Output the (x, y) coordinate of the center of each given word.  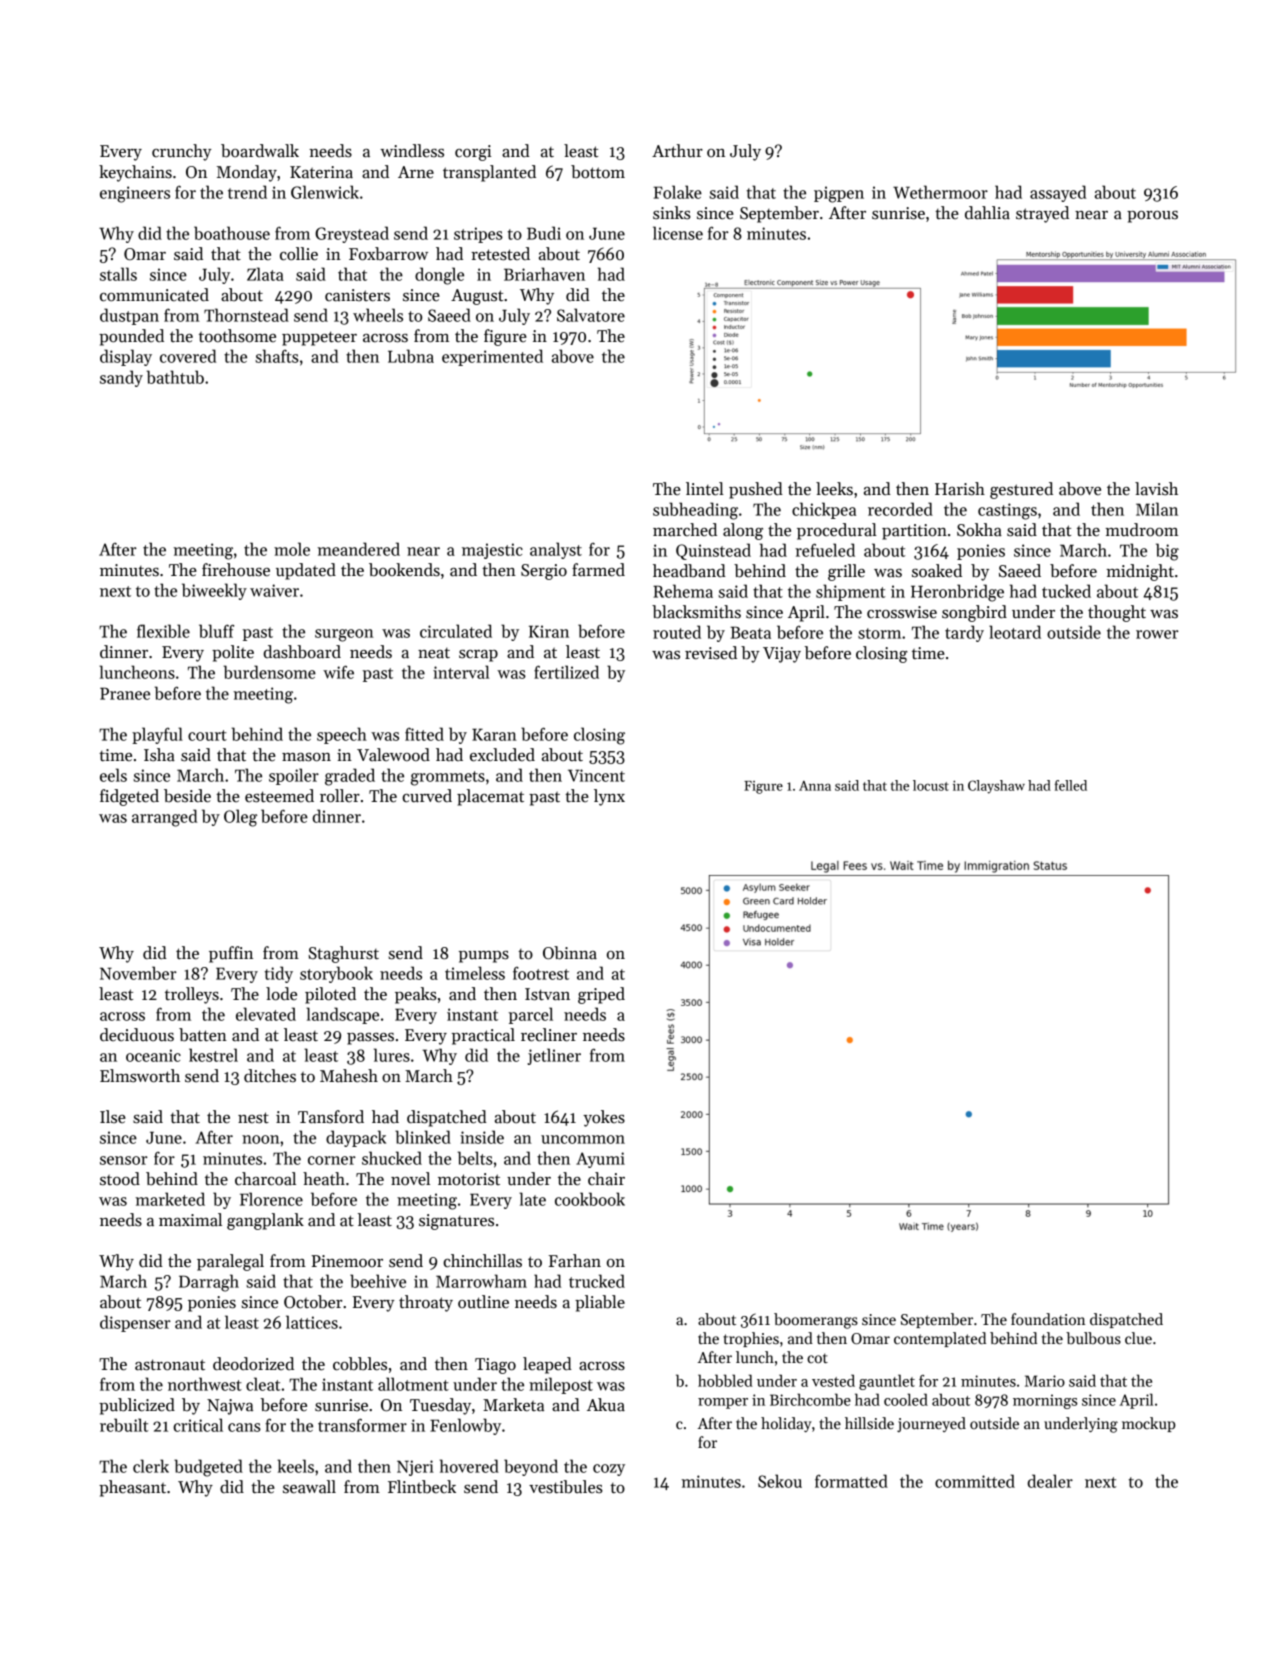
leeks (834, 489)
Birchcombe (810, 1399)
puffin (231, 954)
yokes (604, 1118)
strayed (1042, 214)
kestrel (213, 1055)
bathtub (175, 377)
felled (1071, 785)
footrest (541, 973)
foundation (1048, 1319)
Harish (960, 489)
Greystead (352, 234)
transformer (362, 1425)
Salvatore (591, 315)
